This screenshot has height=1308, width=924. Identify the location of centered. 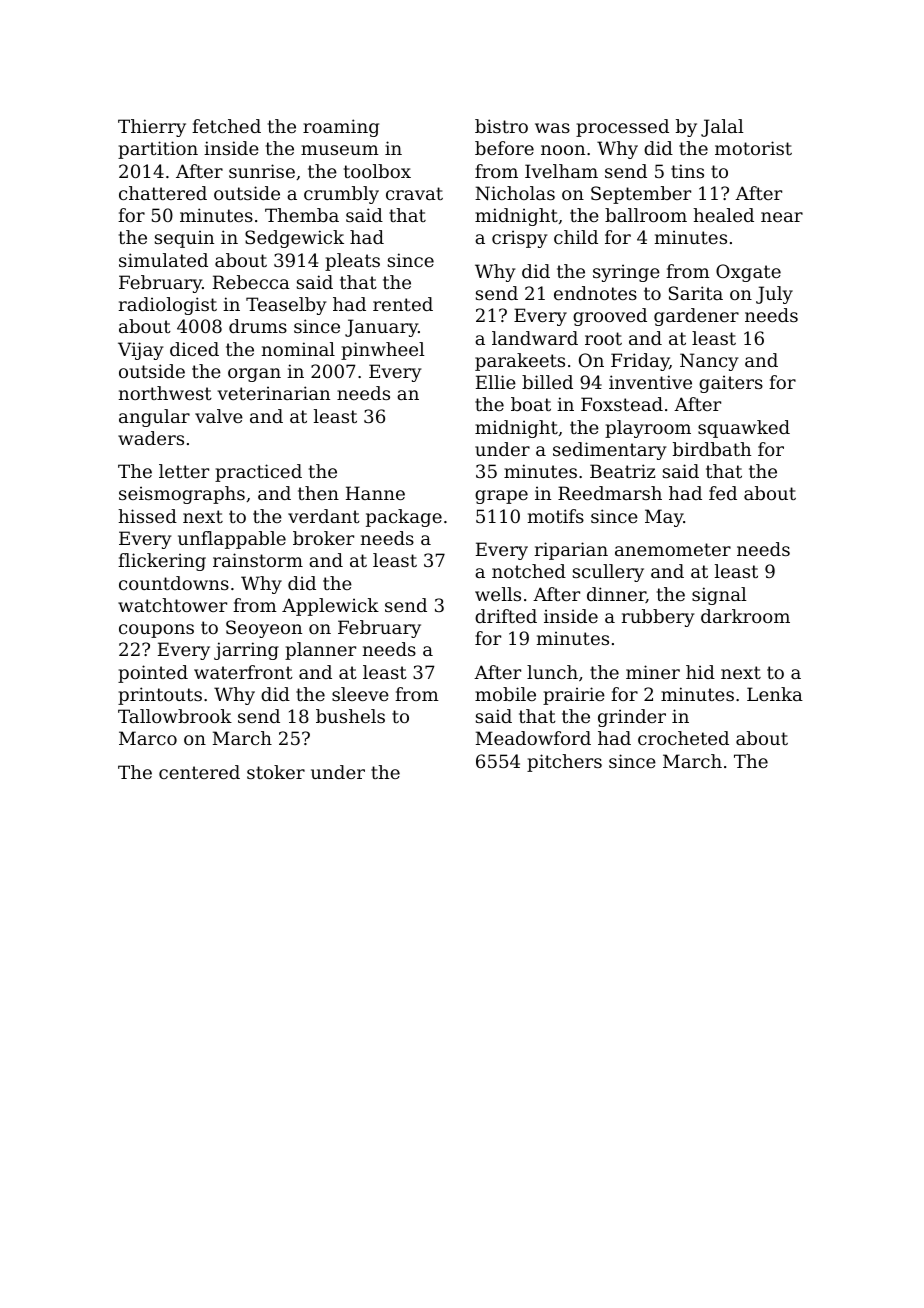
(199, 772).
